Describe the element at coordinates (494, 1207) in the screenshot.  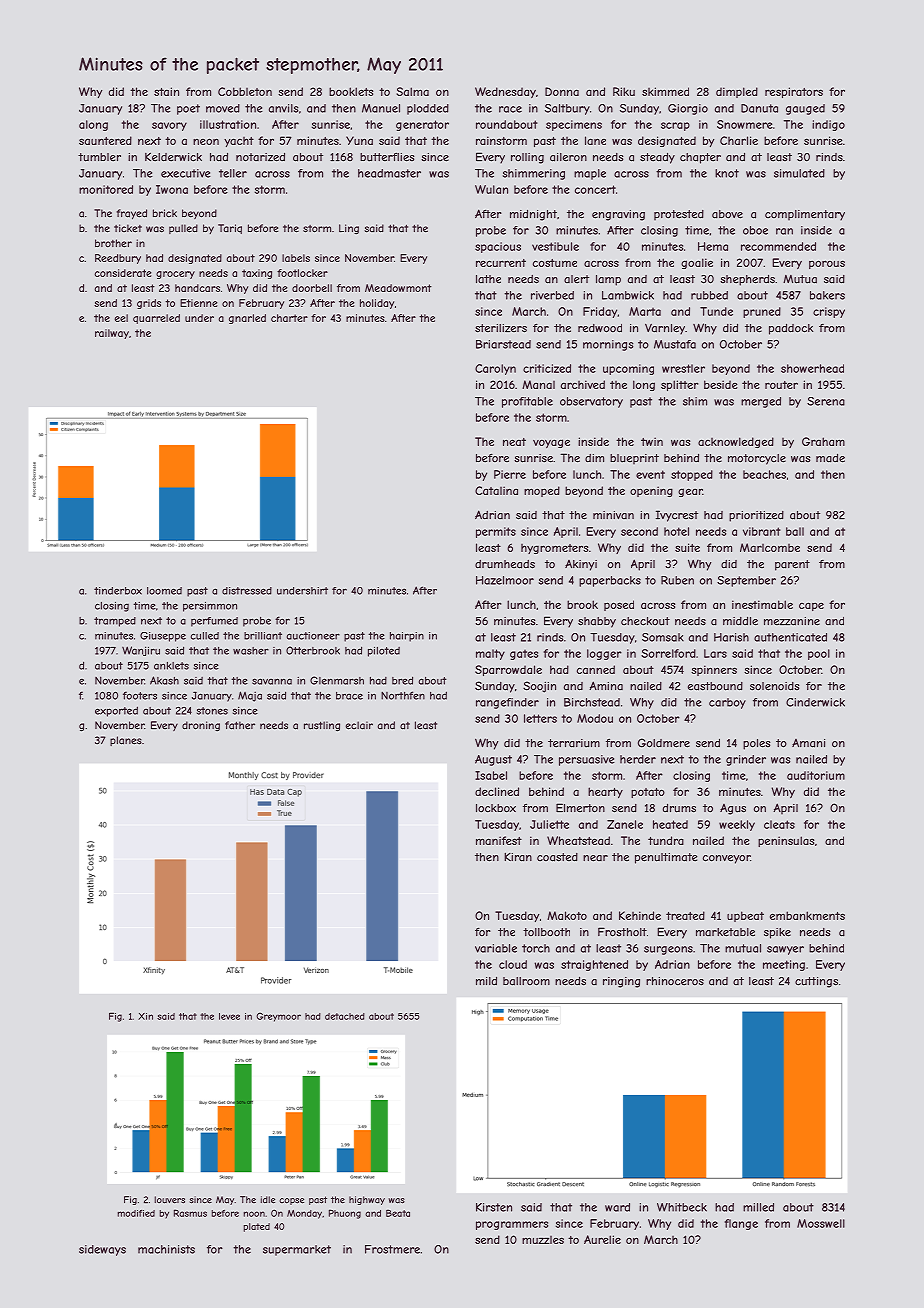
I see `Kirsten` at that location.
